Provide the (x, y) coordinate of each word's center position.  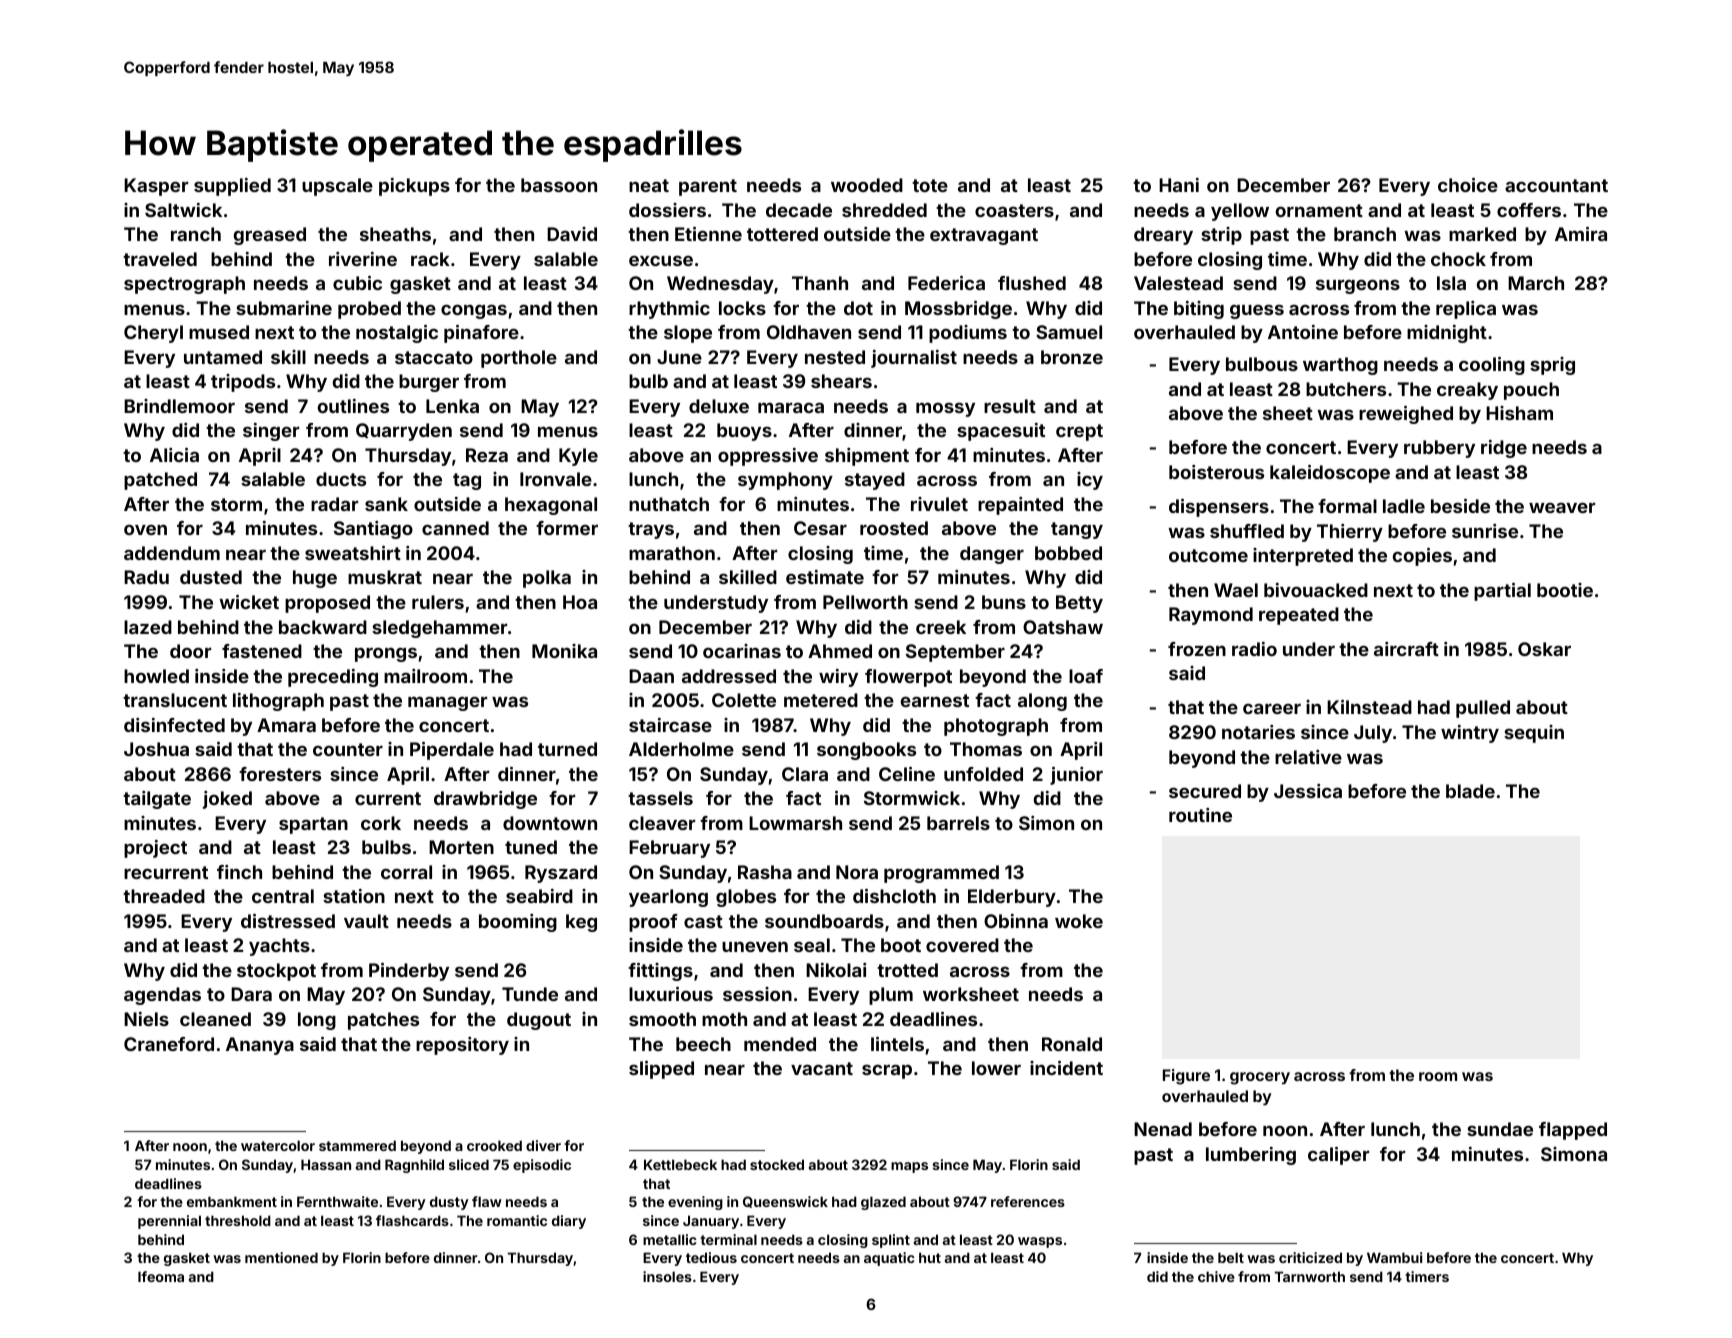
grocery (1260, 1078)
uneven (755, 946)
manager (447, 703)
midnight (1447, 334)
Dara (251, 994)
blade (1470, 791)
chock (1458, 259)
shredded (884, 210)
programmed (941, 874)
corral (406, 872)
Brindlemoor (179, 406)
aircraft (1406, 649)
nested (835, 357)
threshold (238, 1220)
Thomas (986, 749)
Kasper (156, 187)
